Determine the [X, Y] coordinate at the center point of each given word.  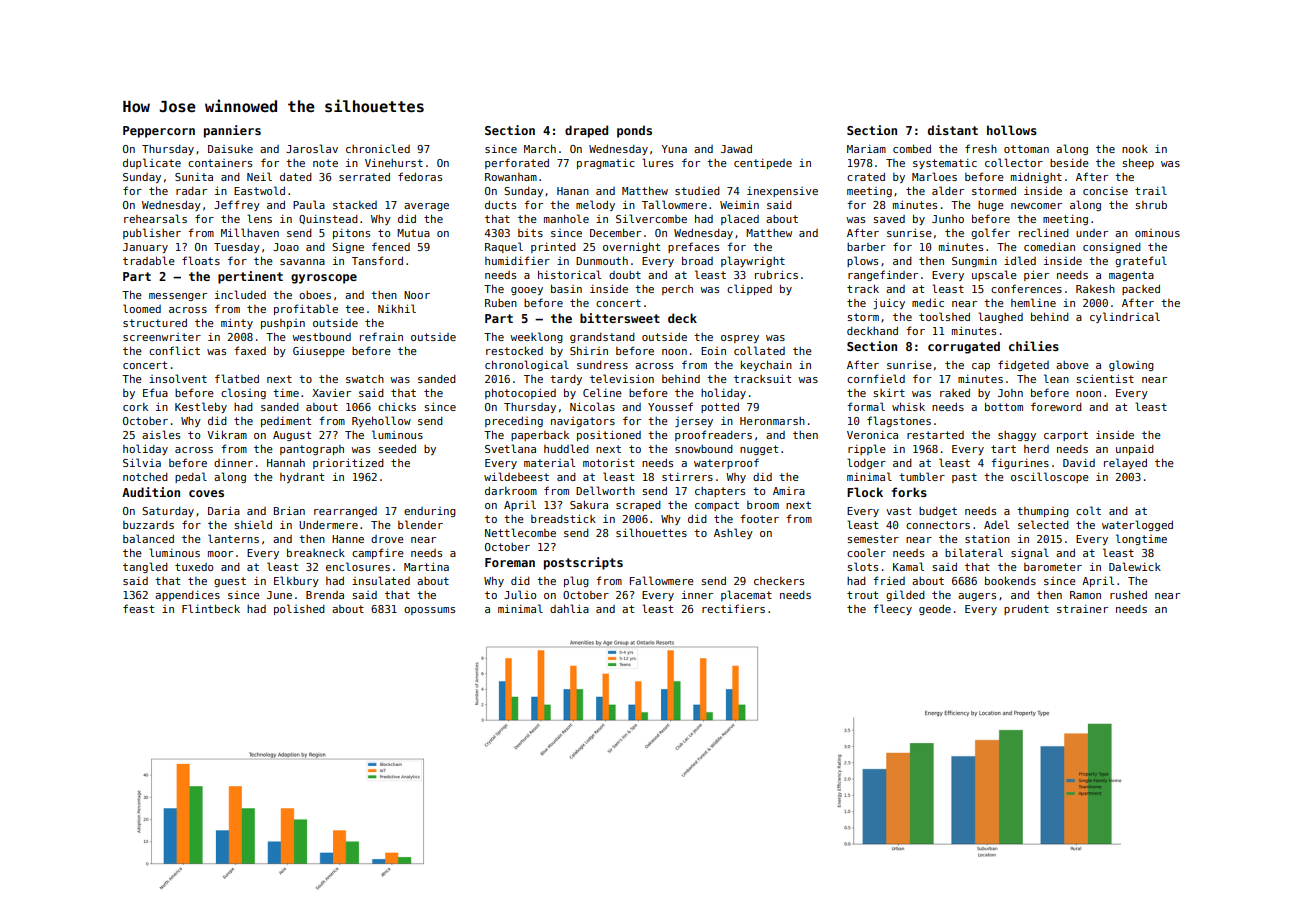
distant [953, 130]
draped [586, 131]
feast [138, 608]
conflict [174, 350]
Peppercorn [159, 132]
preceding [514, 422]
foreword [1056, 406]
